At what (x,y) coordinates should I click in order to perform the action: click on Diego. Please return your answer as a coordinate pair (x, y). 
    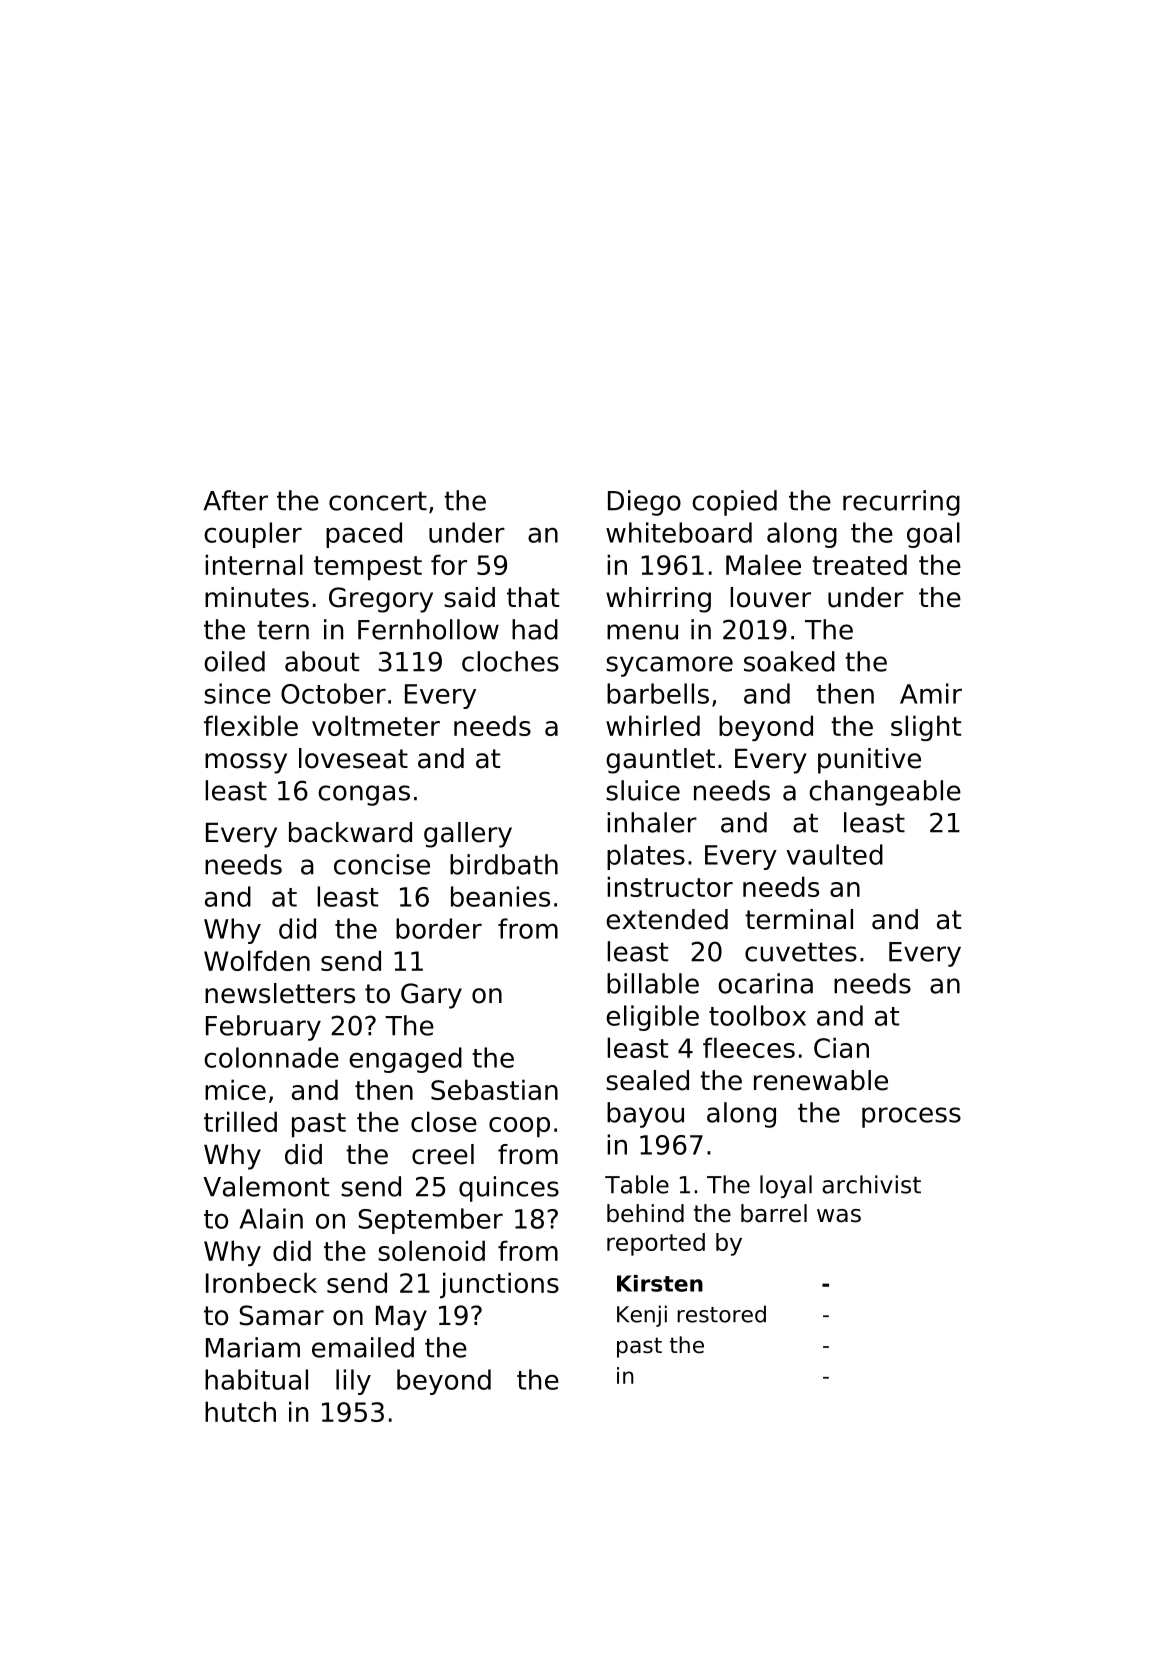
    Looking at the image, I should click on (644, 503).
